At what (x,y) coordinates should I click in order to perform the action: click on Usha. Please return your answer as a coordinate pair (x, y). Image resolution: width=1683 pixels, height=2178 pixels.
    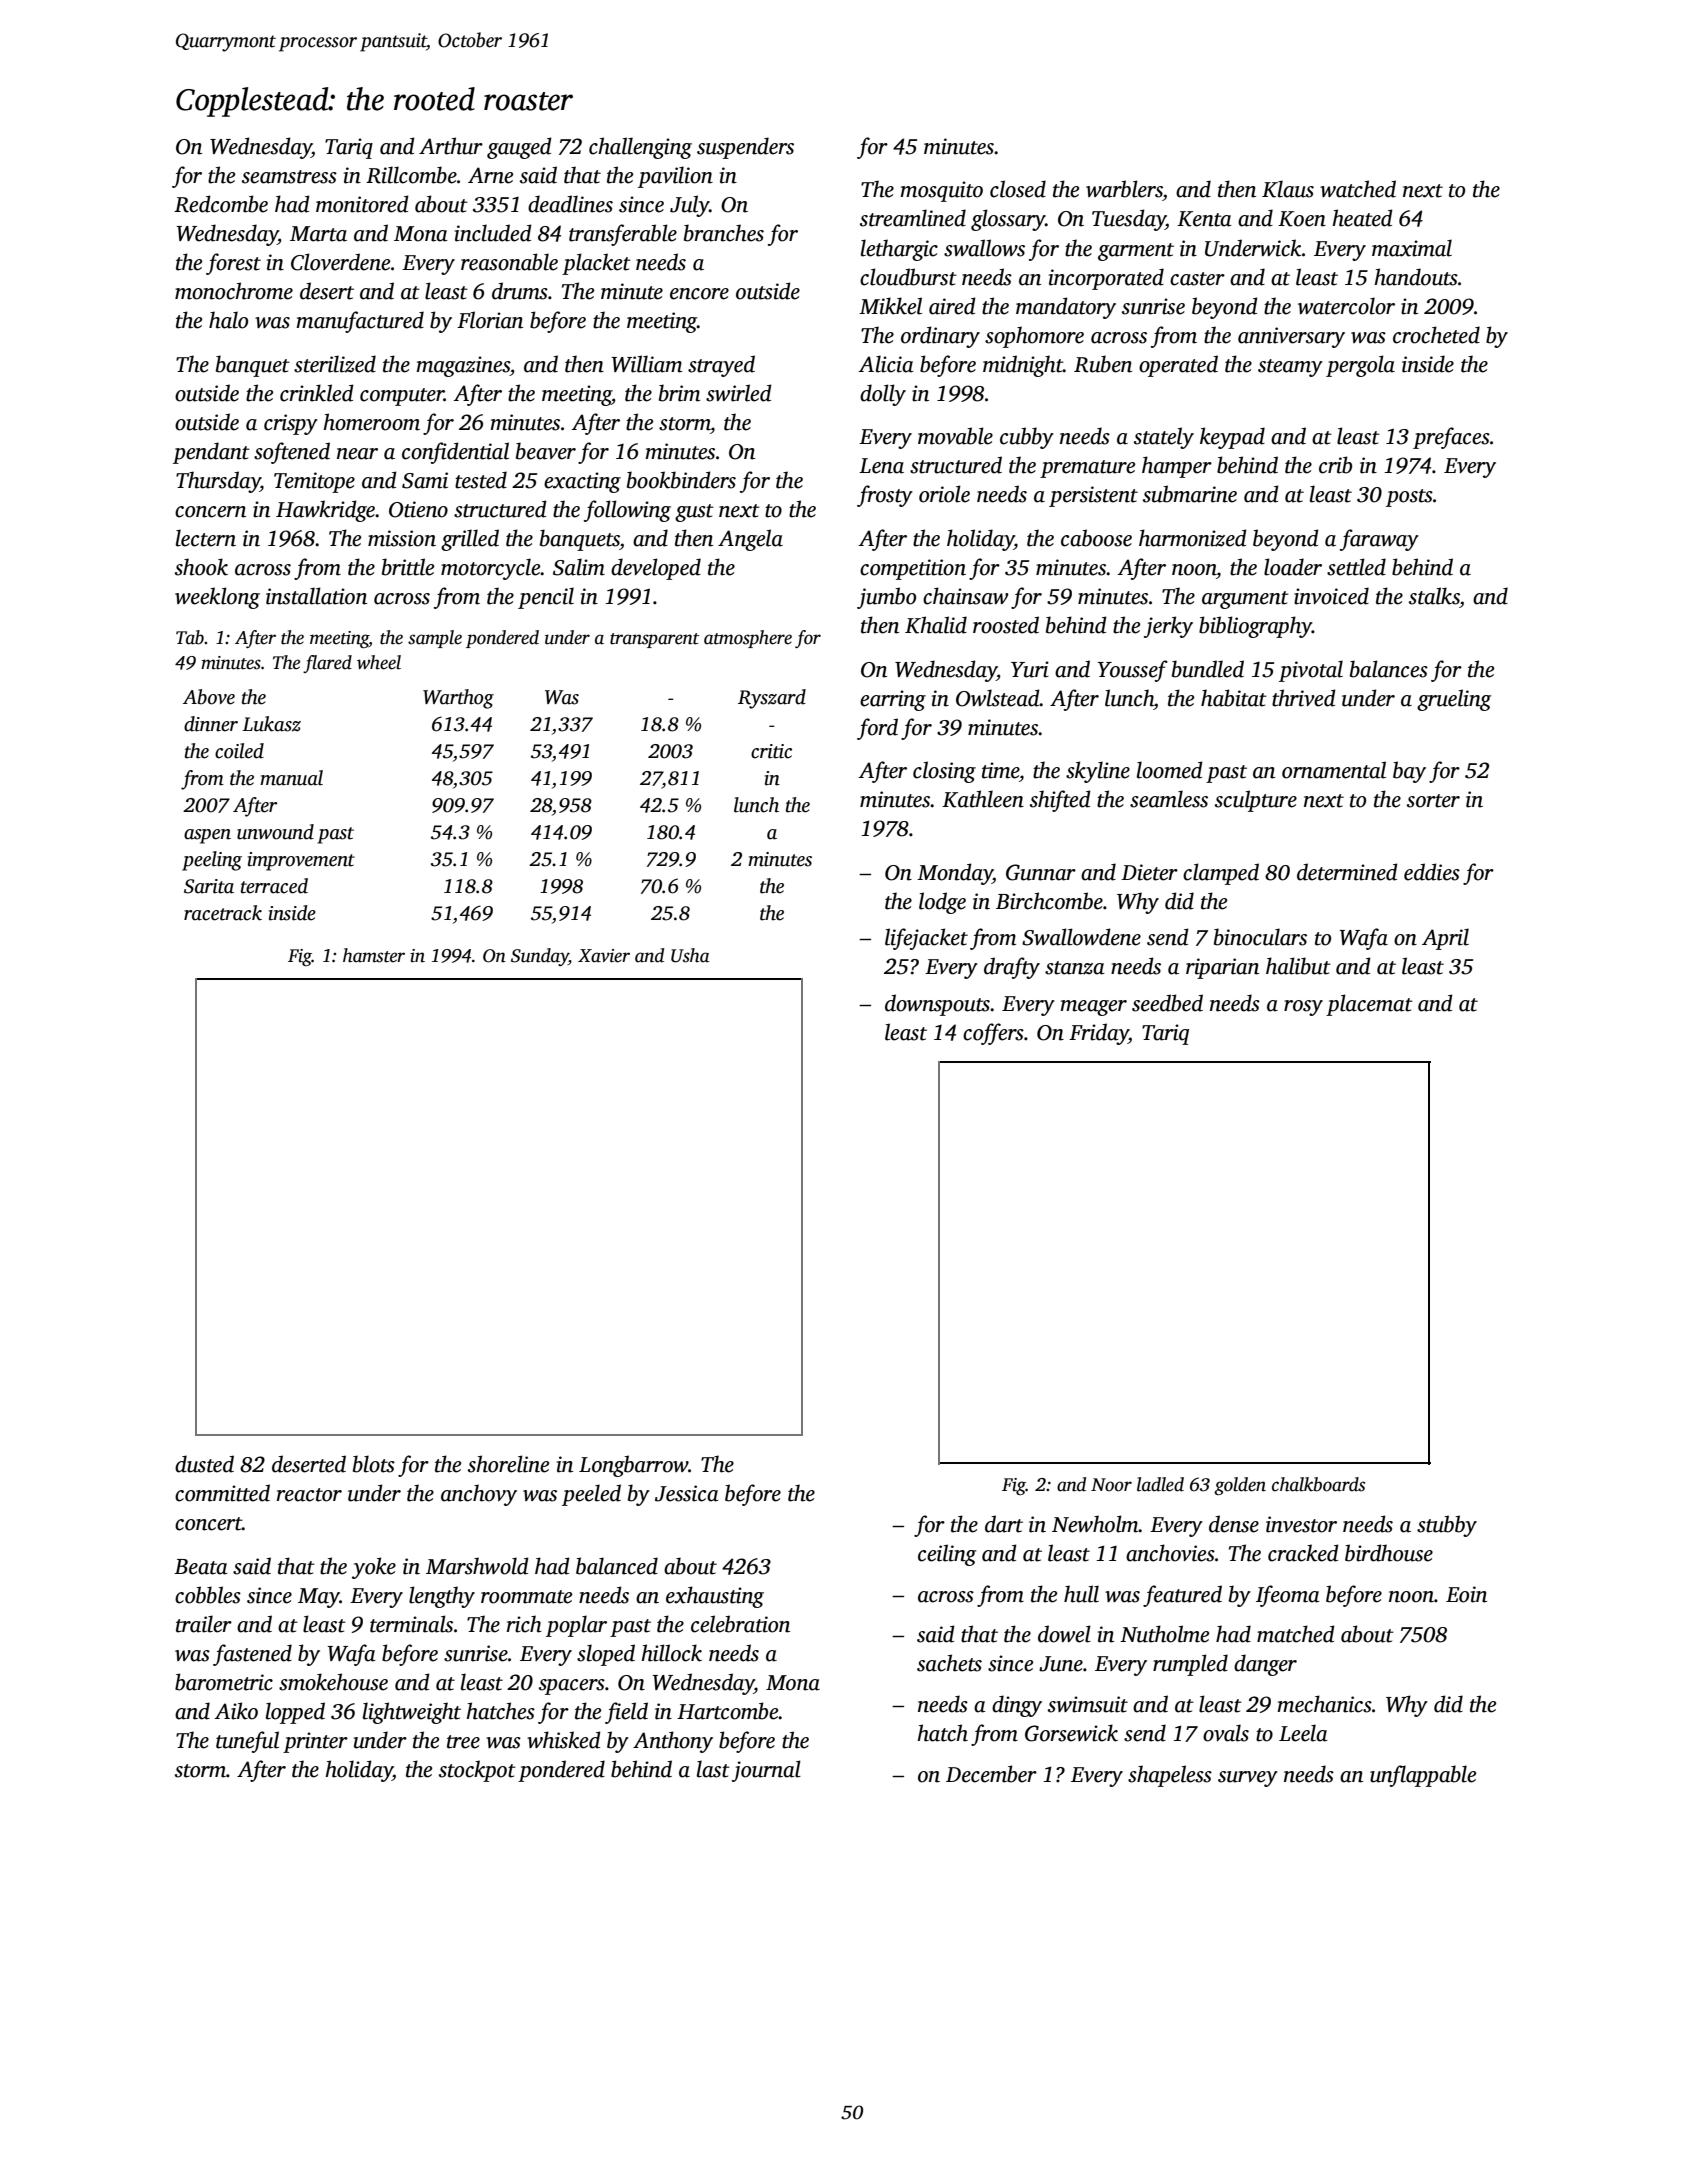
    Looking at the image, I should click on (690, 955).
